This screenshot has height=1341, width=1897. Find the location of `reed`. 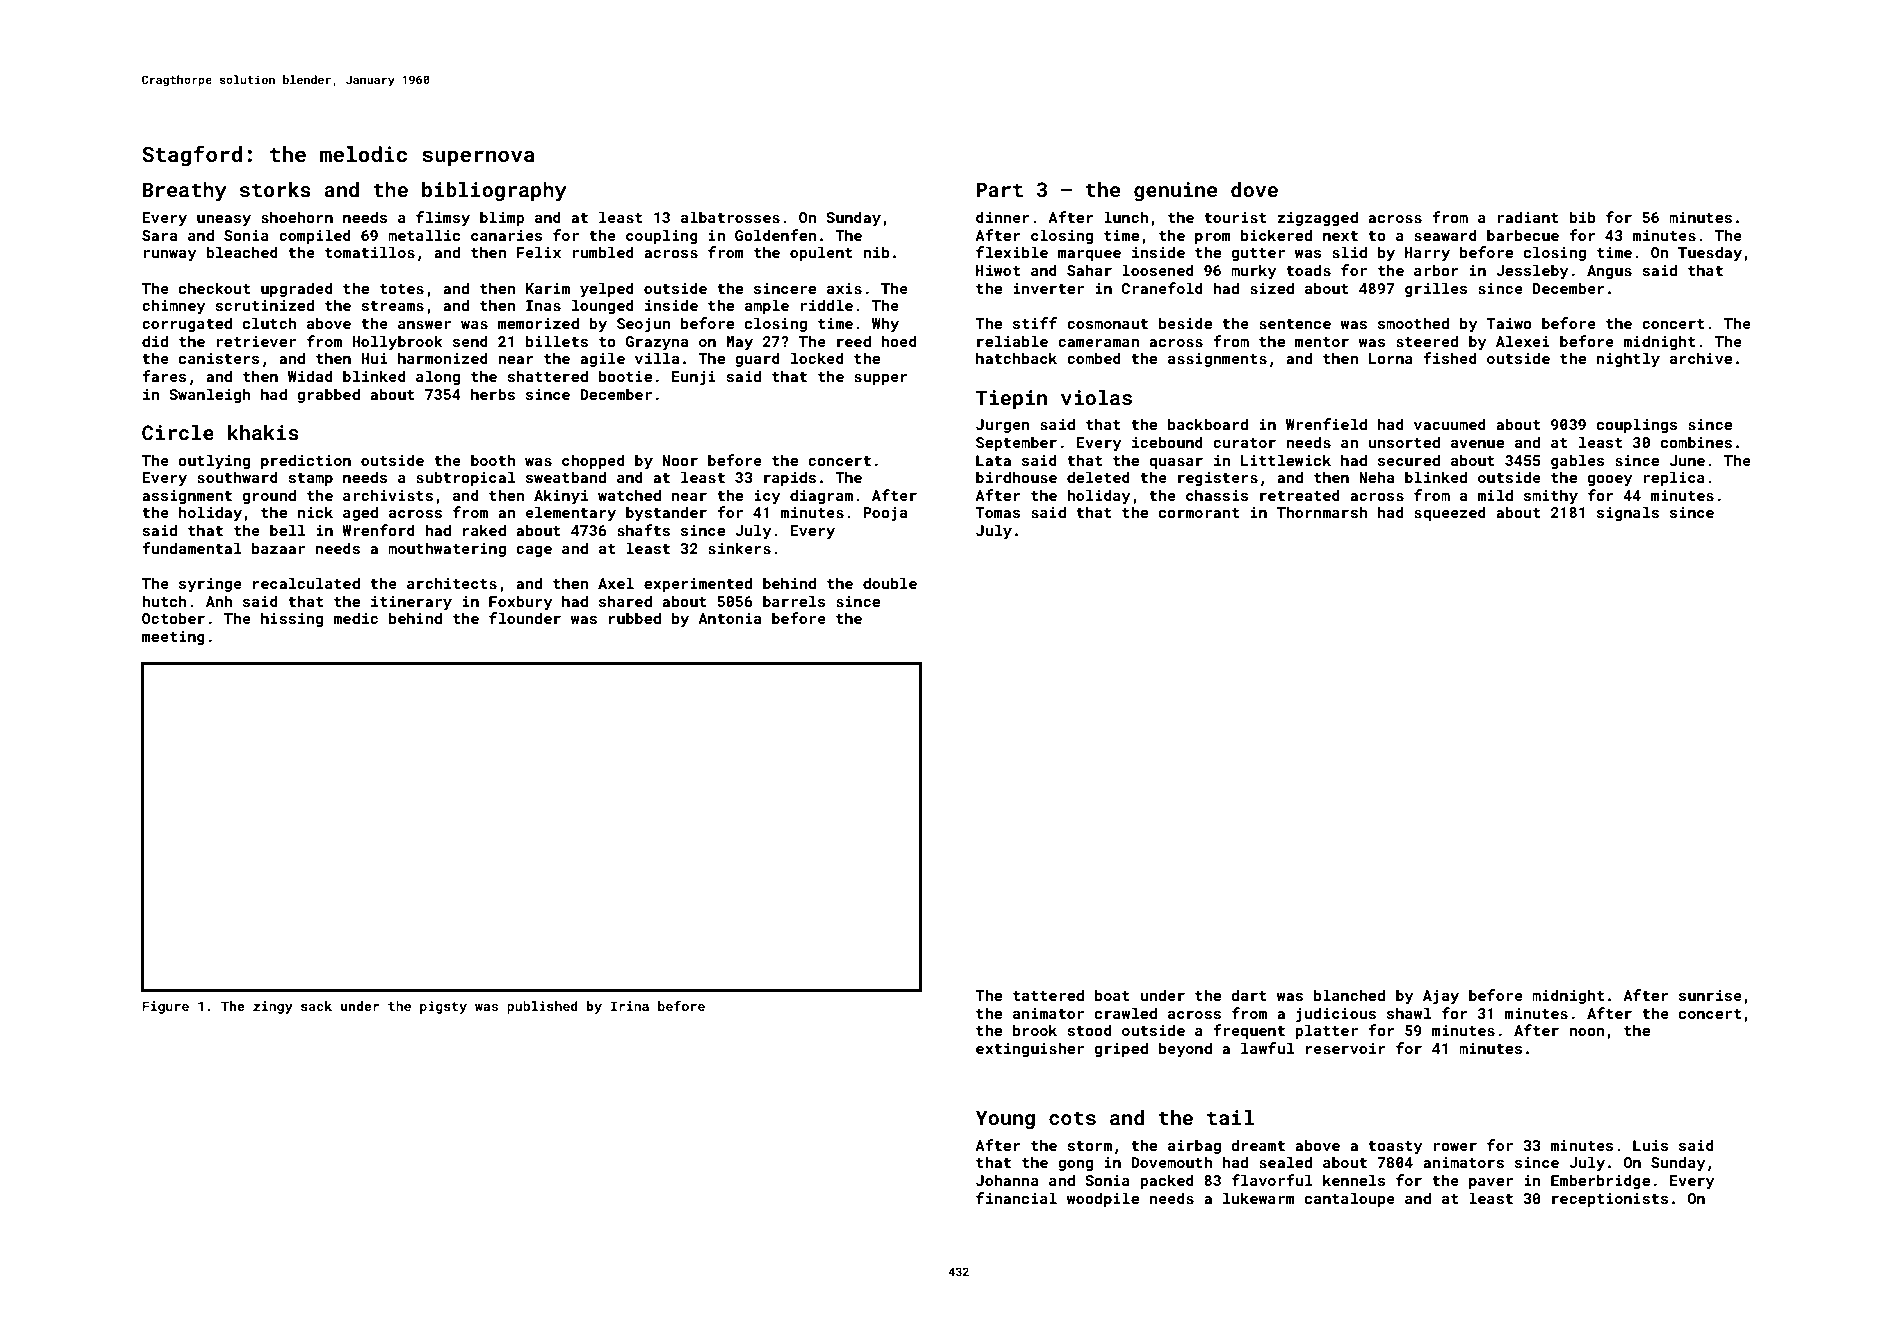

reed is located at coordinates (854, 341).
